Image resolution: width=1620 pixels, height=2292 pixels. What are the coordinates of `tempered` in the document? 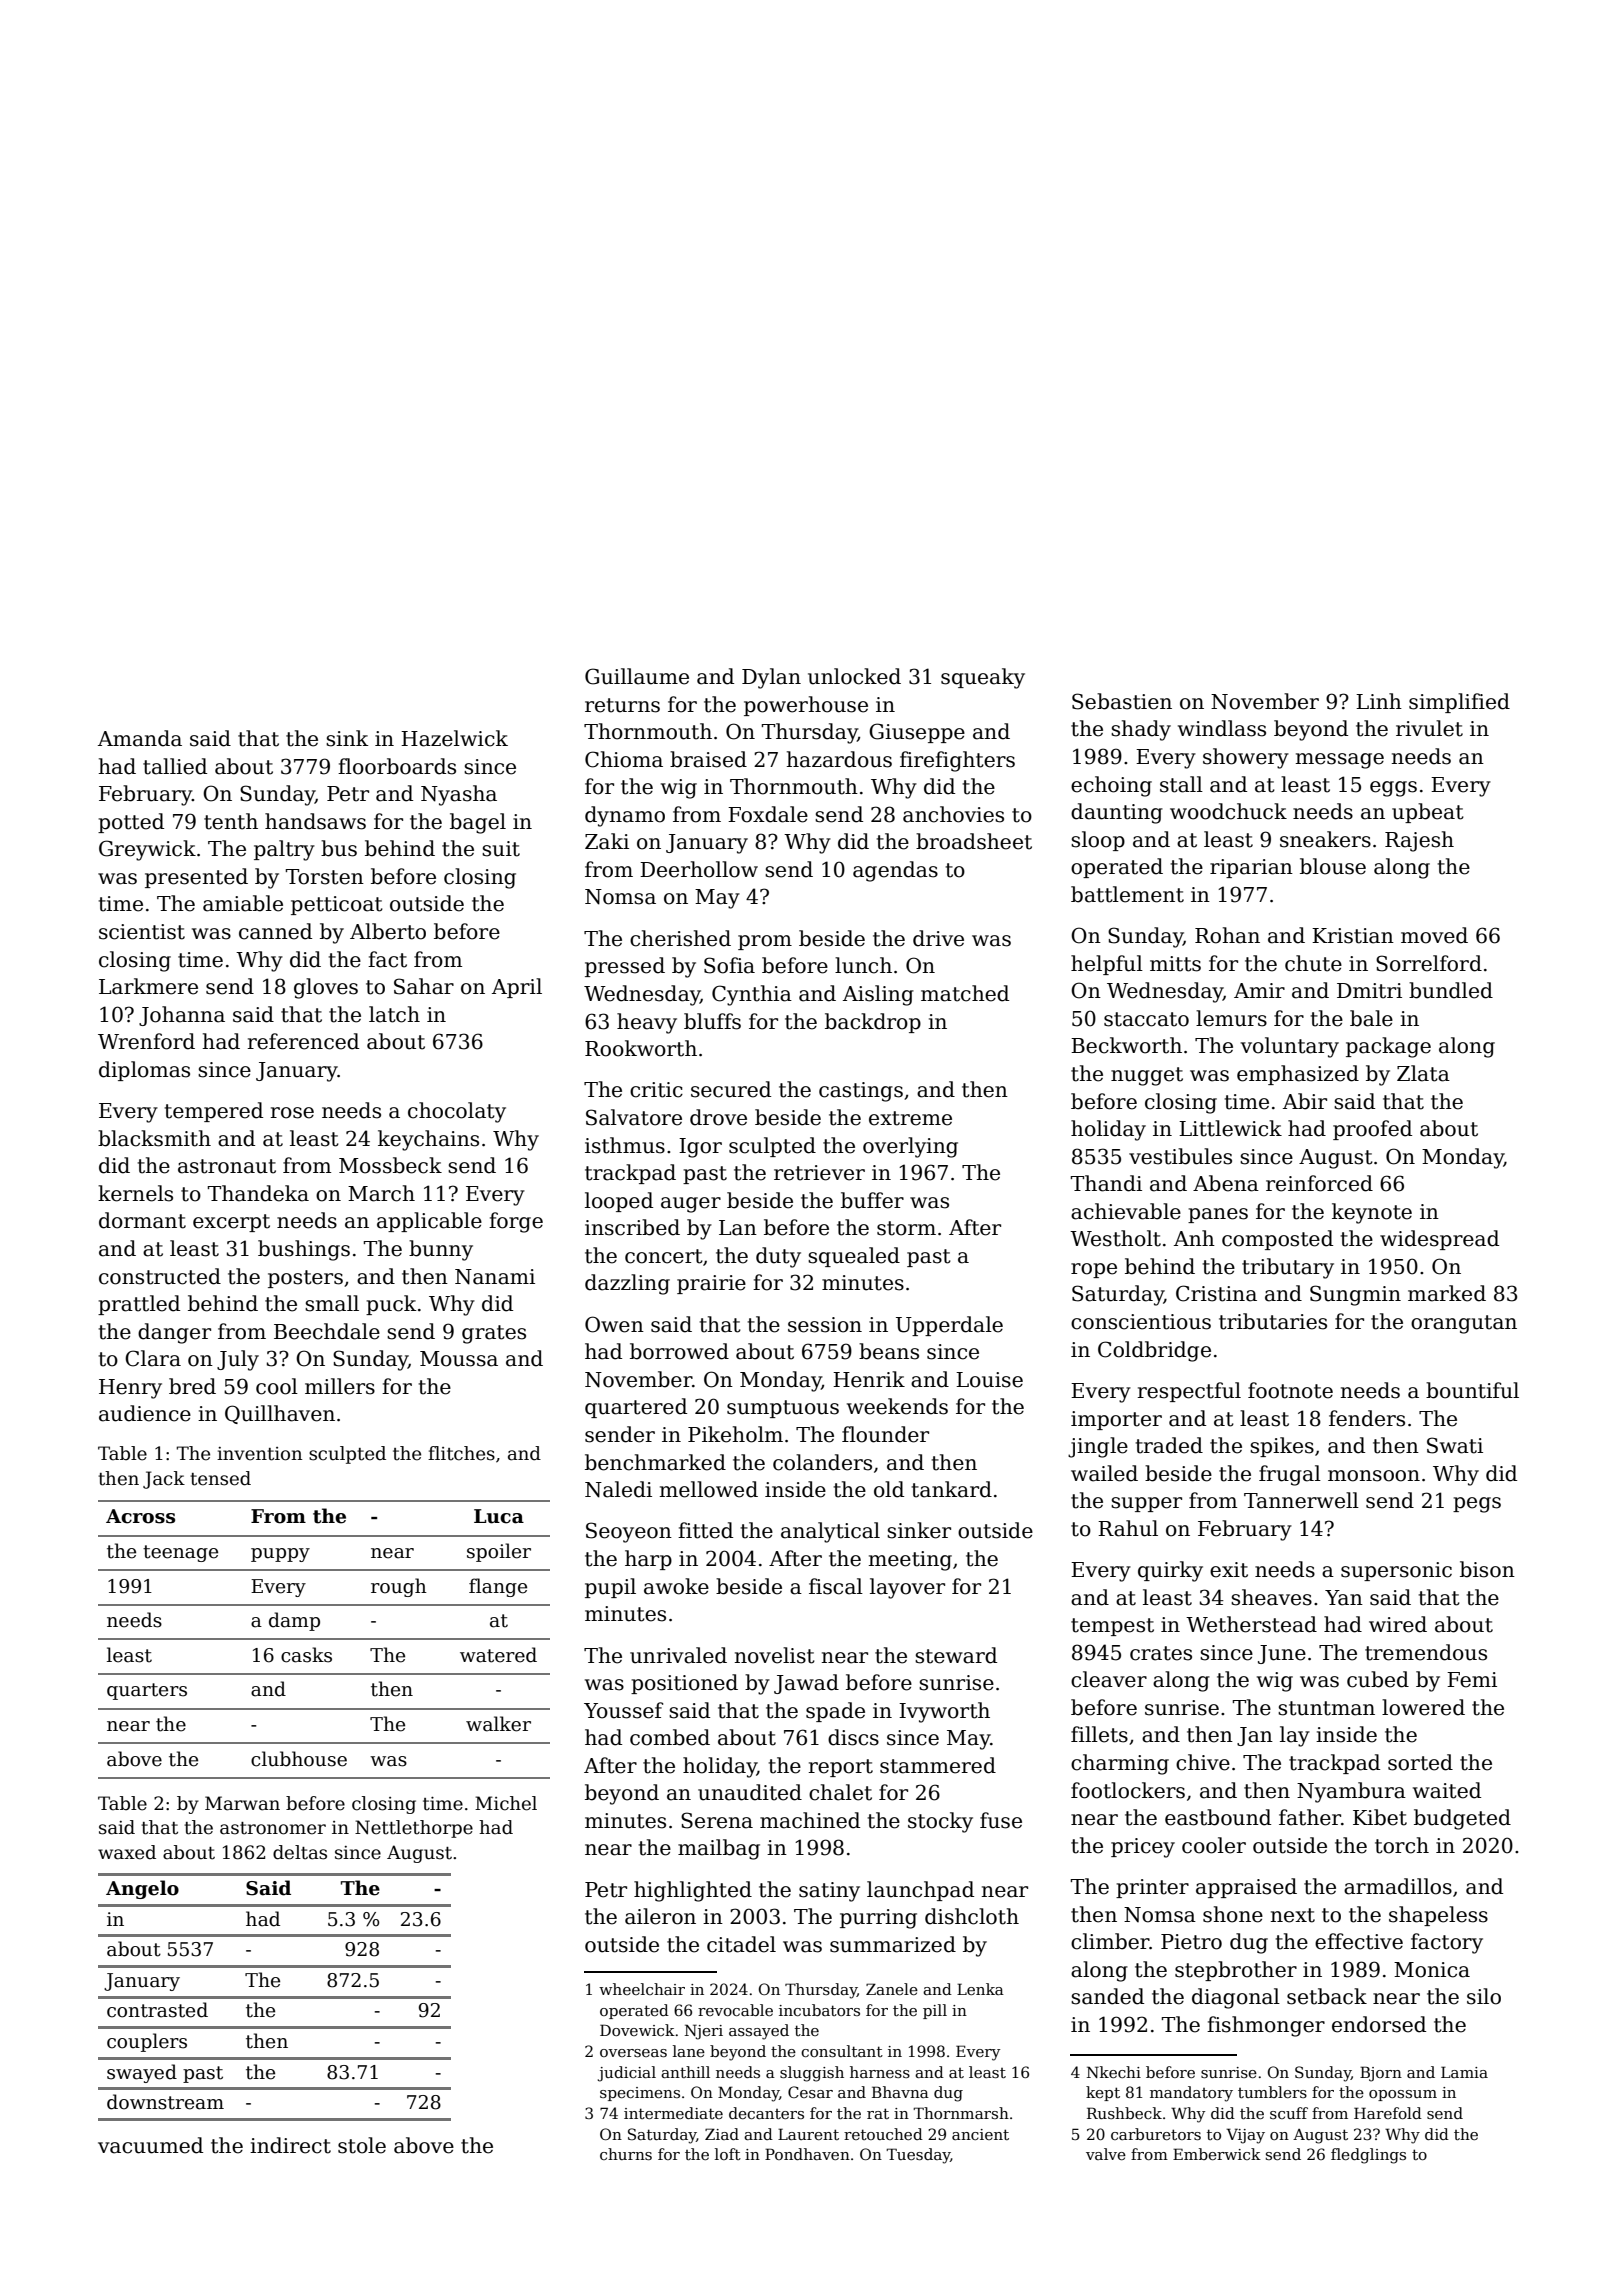 It's located at (214, 1112).
